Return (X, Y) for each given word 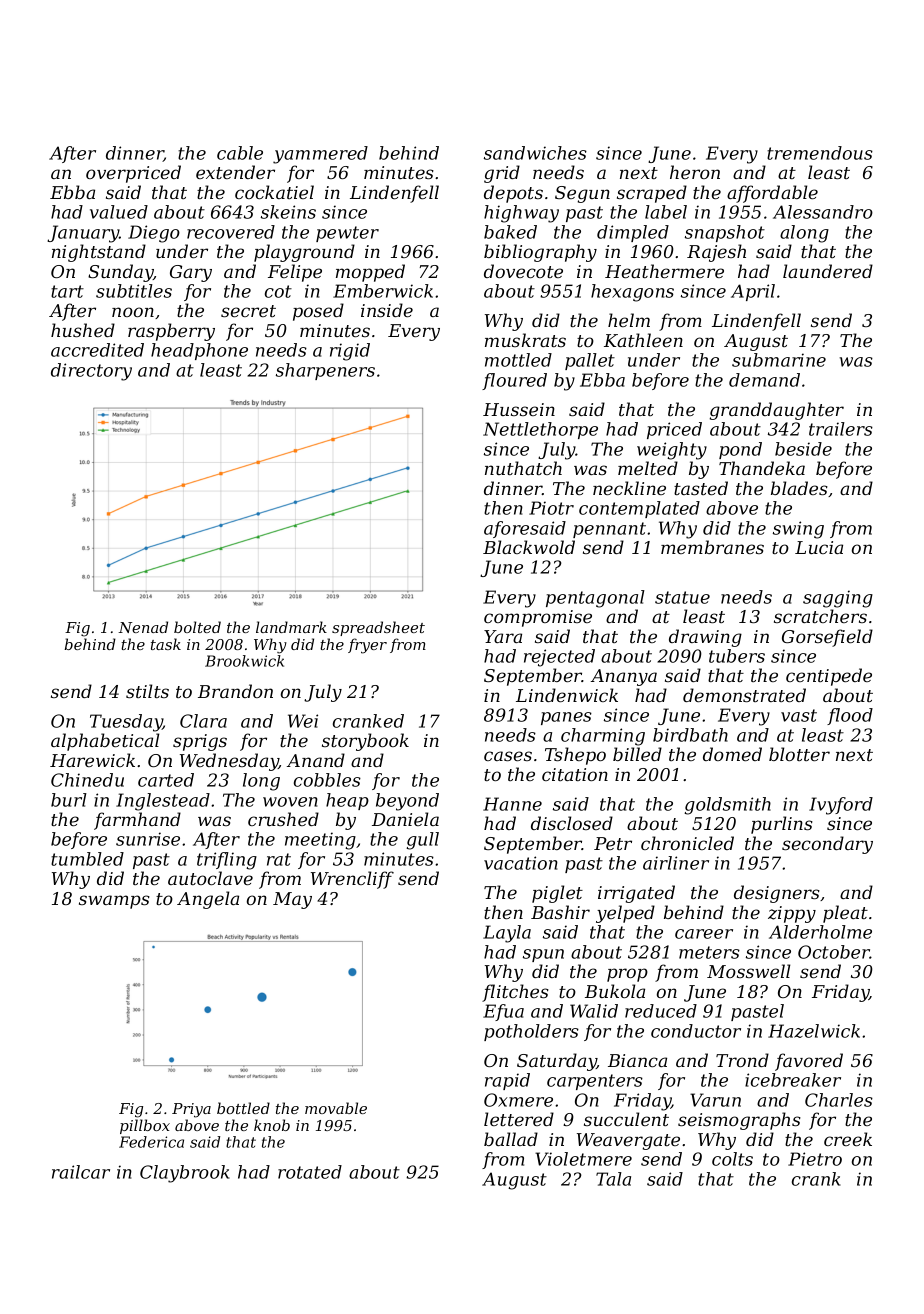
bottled (243, 1108)
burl (69, 800)
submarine (779, 360)
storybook (365, 742)
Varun (715, 1100)
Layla (507, 934)
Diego (154, 234)
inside (387, 310)
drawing (705, 638)
